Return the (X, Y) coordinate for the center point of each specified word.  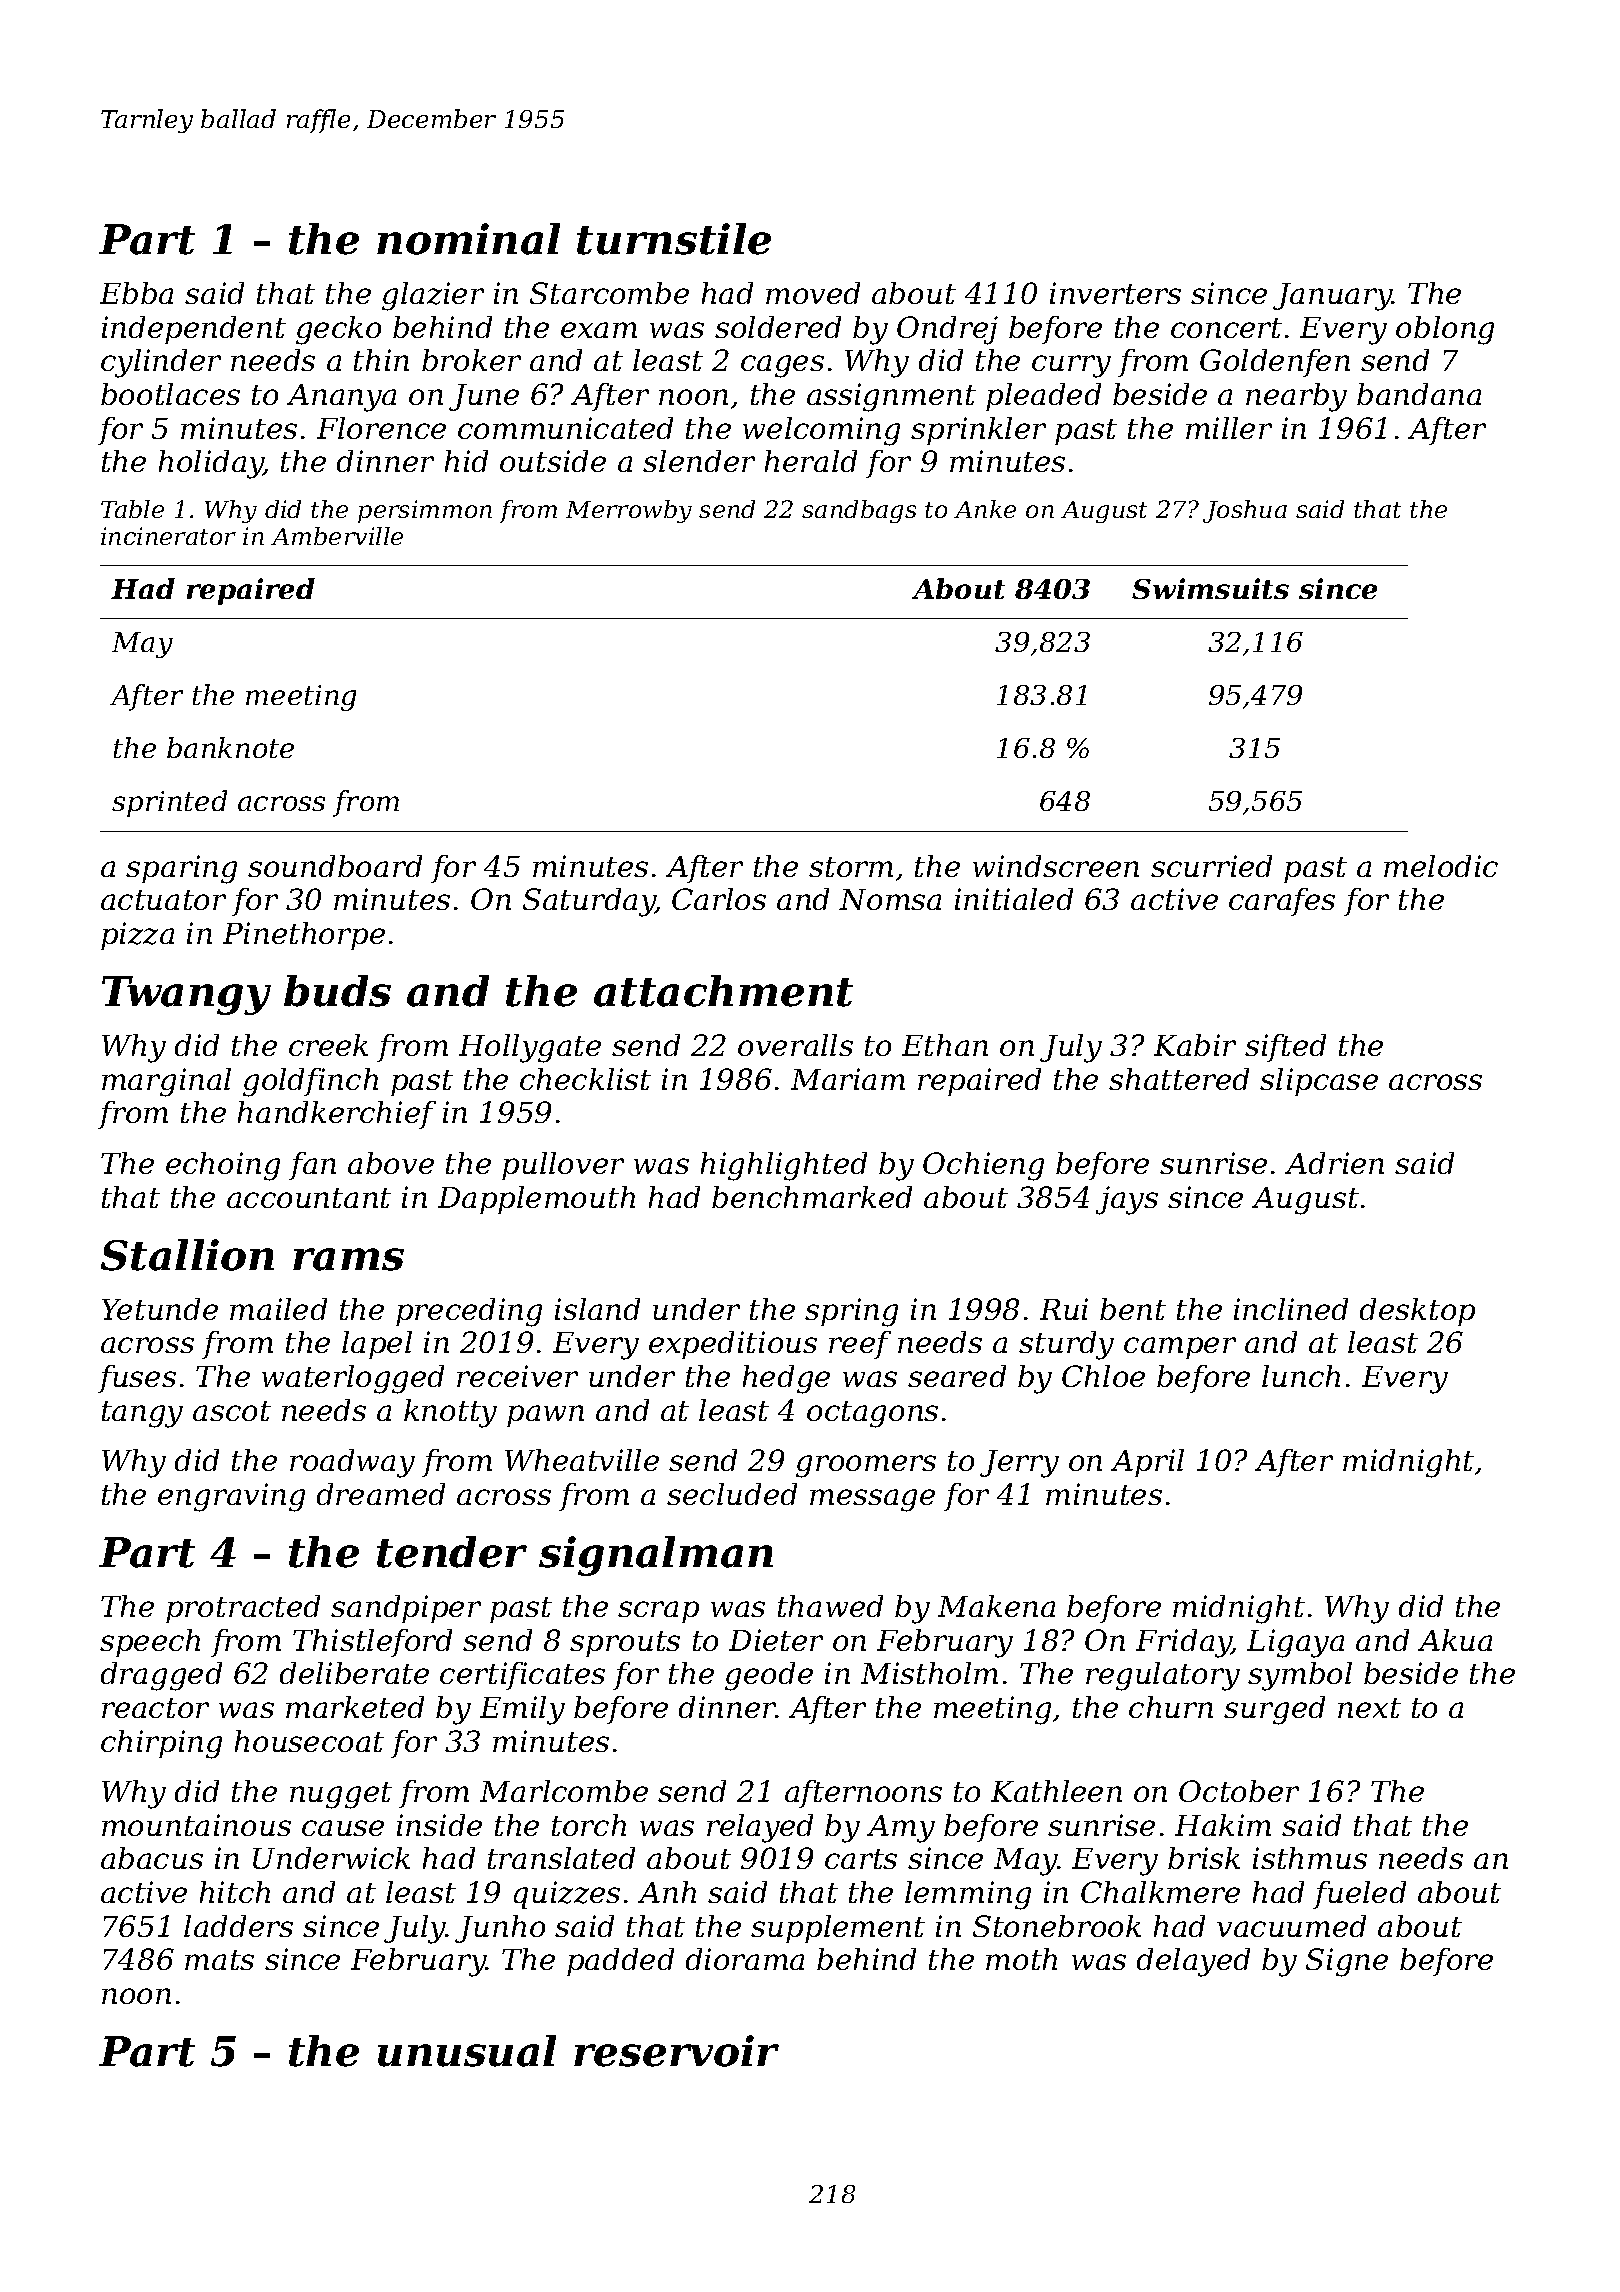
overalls (795, 1045)
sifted (1285, 1048)
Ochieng (983, 1166)
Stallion (187, 1255)
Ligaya (1295, 1643)
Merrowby (629, 511)
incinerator (168, 536)
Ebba (136, 293)
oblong (1445, 330)
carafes (1282, 902)
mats (219, 1960)
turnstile (674, 239)
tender (452, 1552)
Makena (996, 1606)
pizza (137, 936)
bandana (1419, 394)
